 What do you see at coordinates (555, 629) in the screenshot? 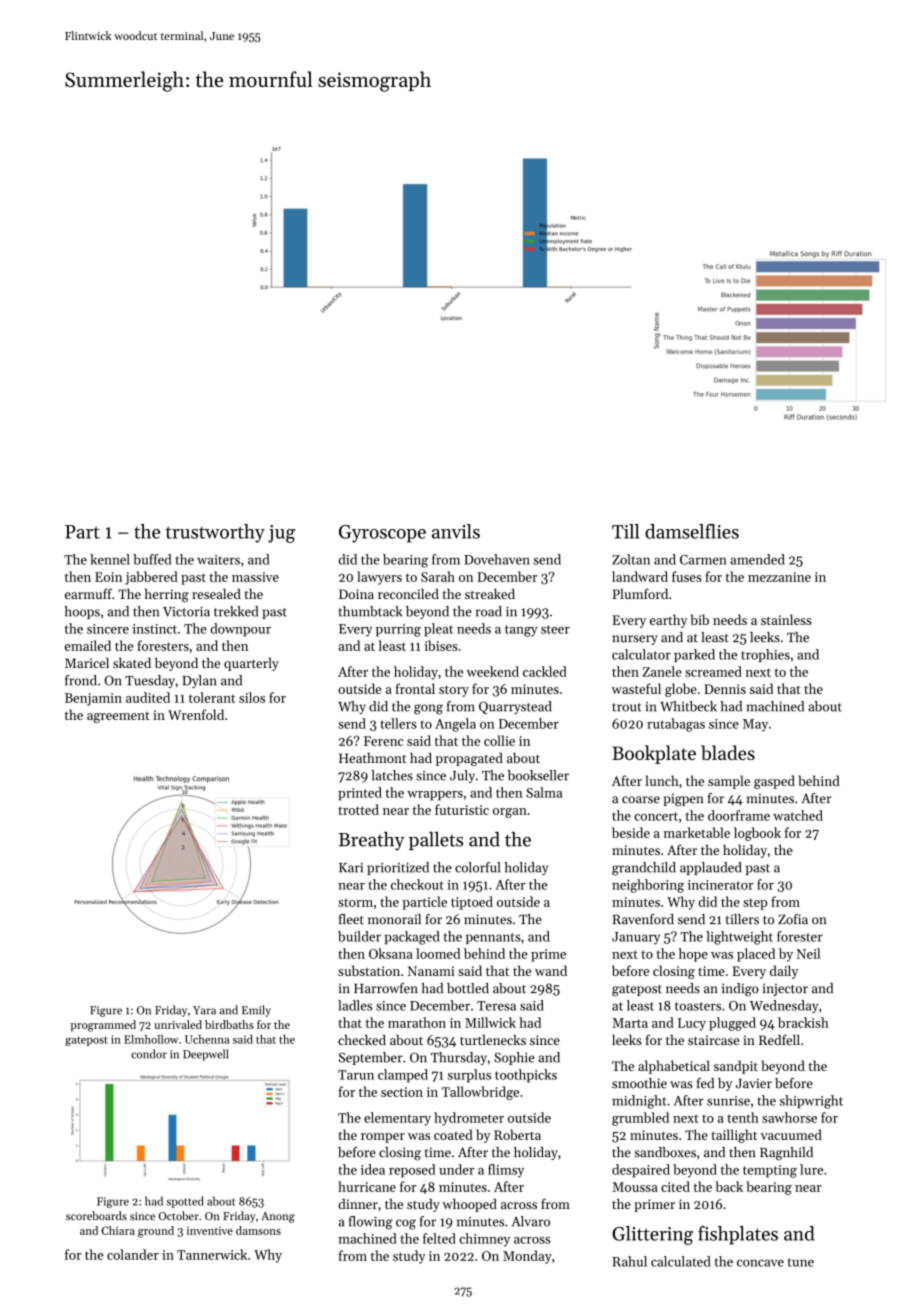
I see `steer` at bounding box center [555, 629].
